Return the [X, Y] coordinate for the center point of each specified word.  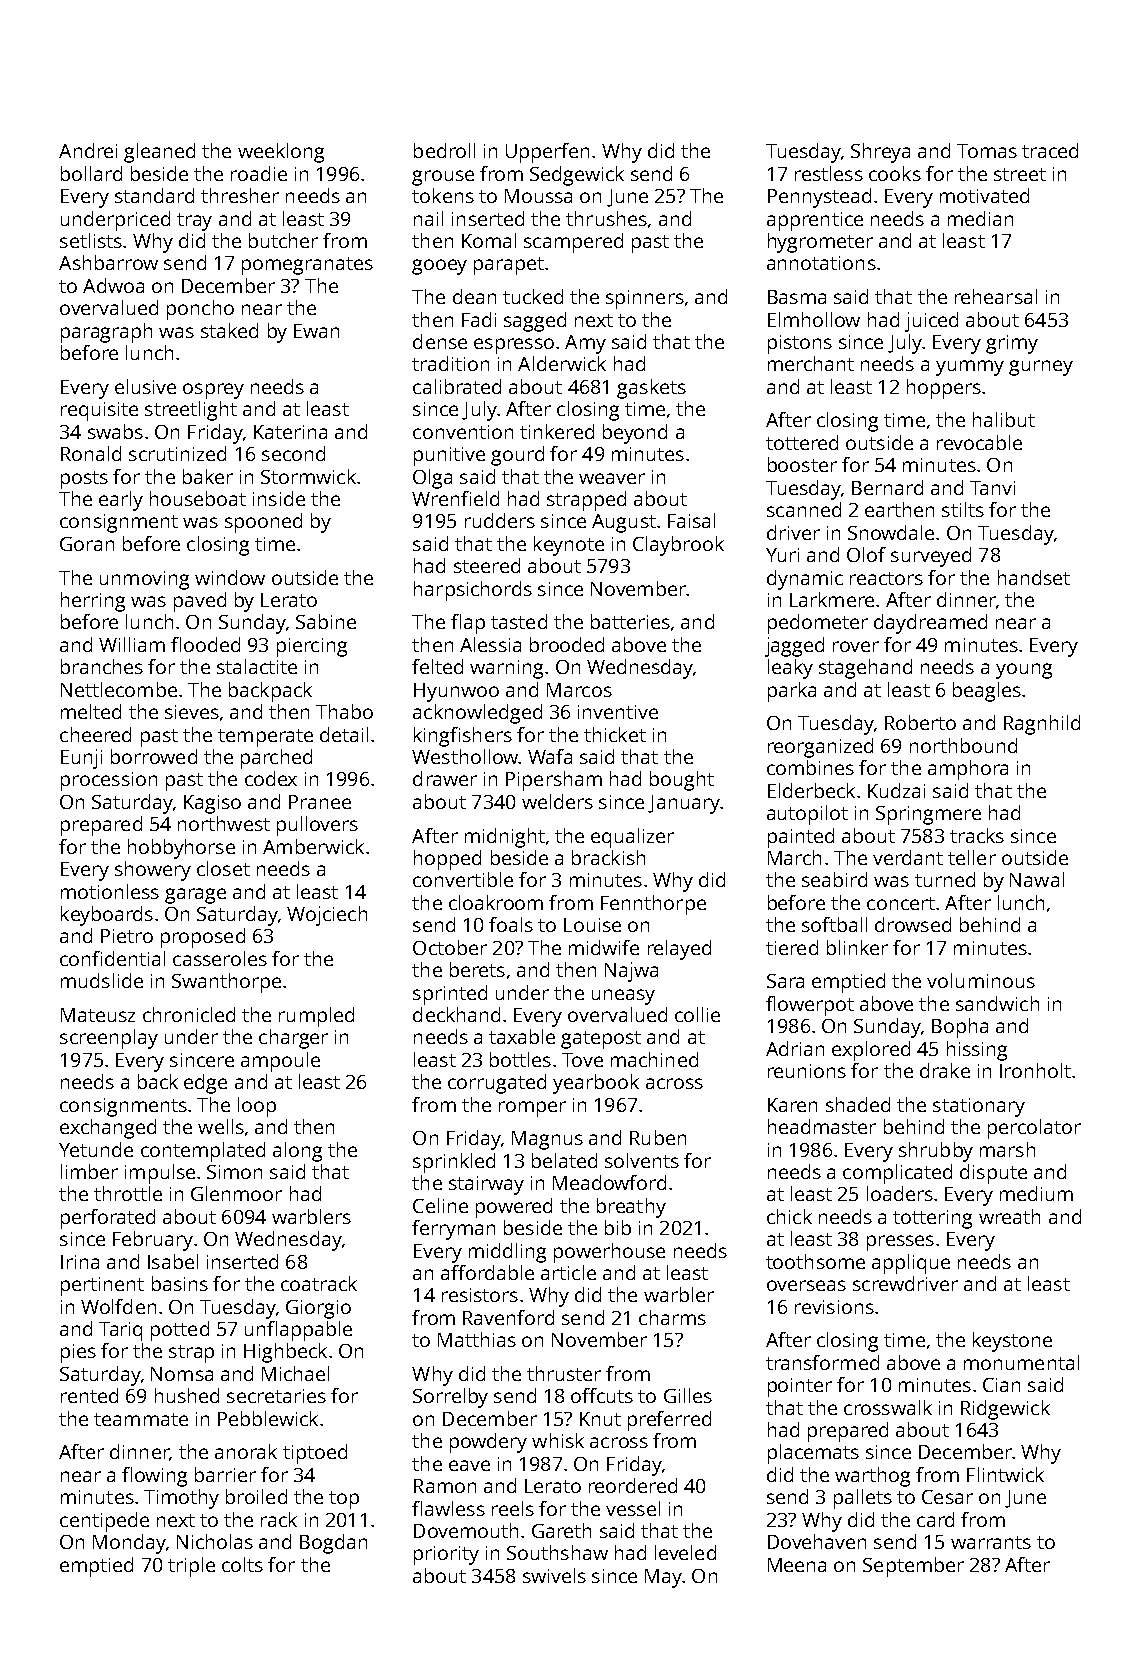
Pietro [127, 936]
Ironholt [1035, 1070]
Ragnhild [1042, 725]
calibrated [457, 386]
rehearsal [996, 296]
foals [511, 924]
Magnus [547, 1140]
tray [194, 222]
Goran [87, 544]
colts [242, 1564]
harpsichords [473, 591]
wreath [1009, 1216]
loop [257, 1107]
